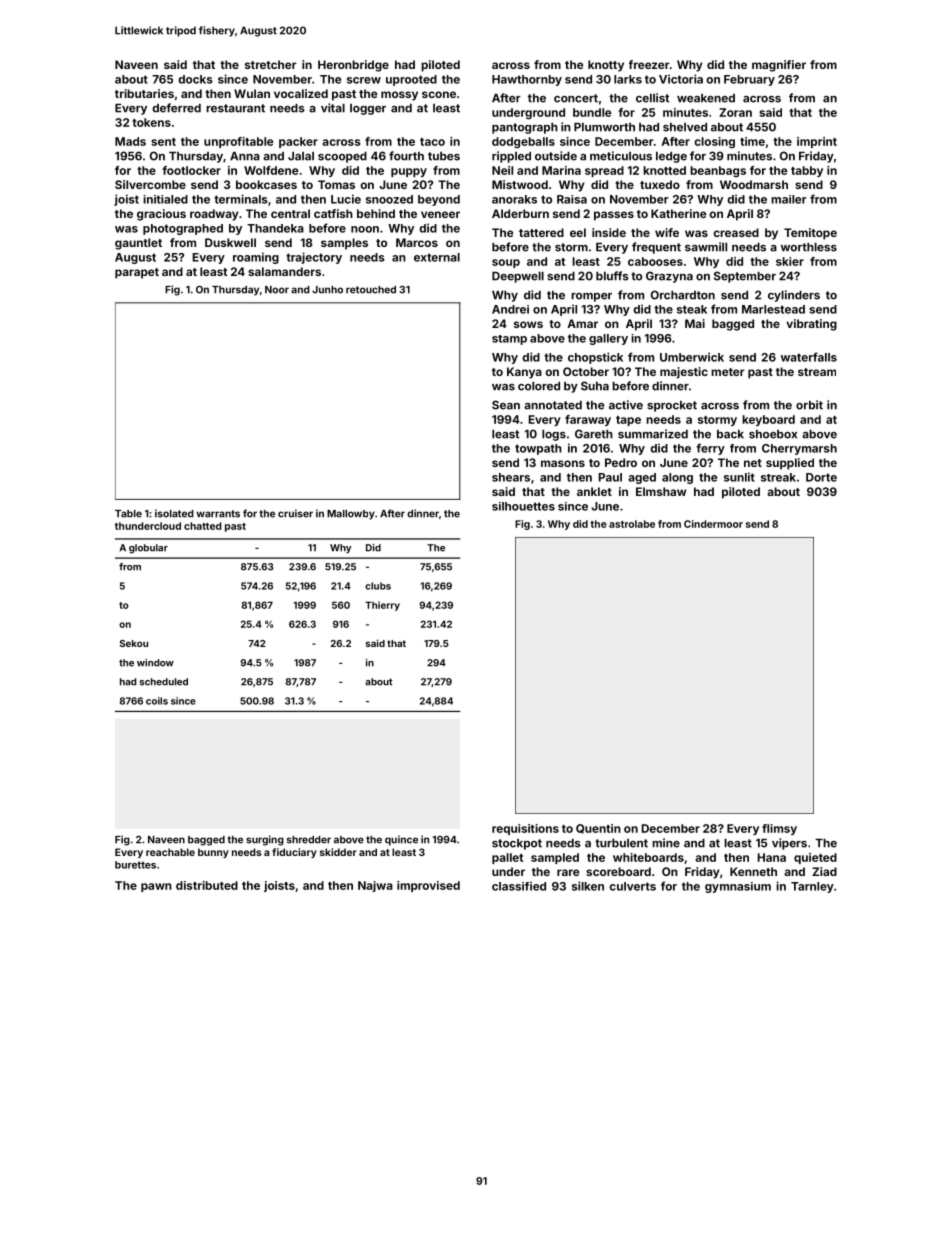 This page has height=1233, width=952. I want to click on cellist, so click(652, 98).
